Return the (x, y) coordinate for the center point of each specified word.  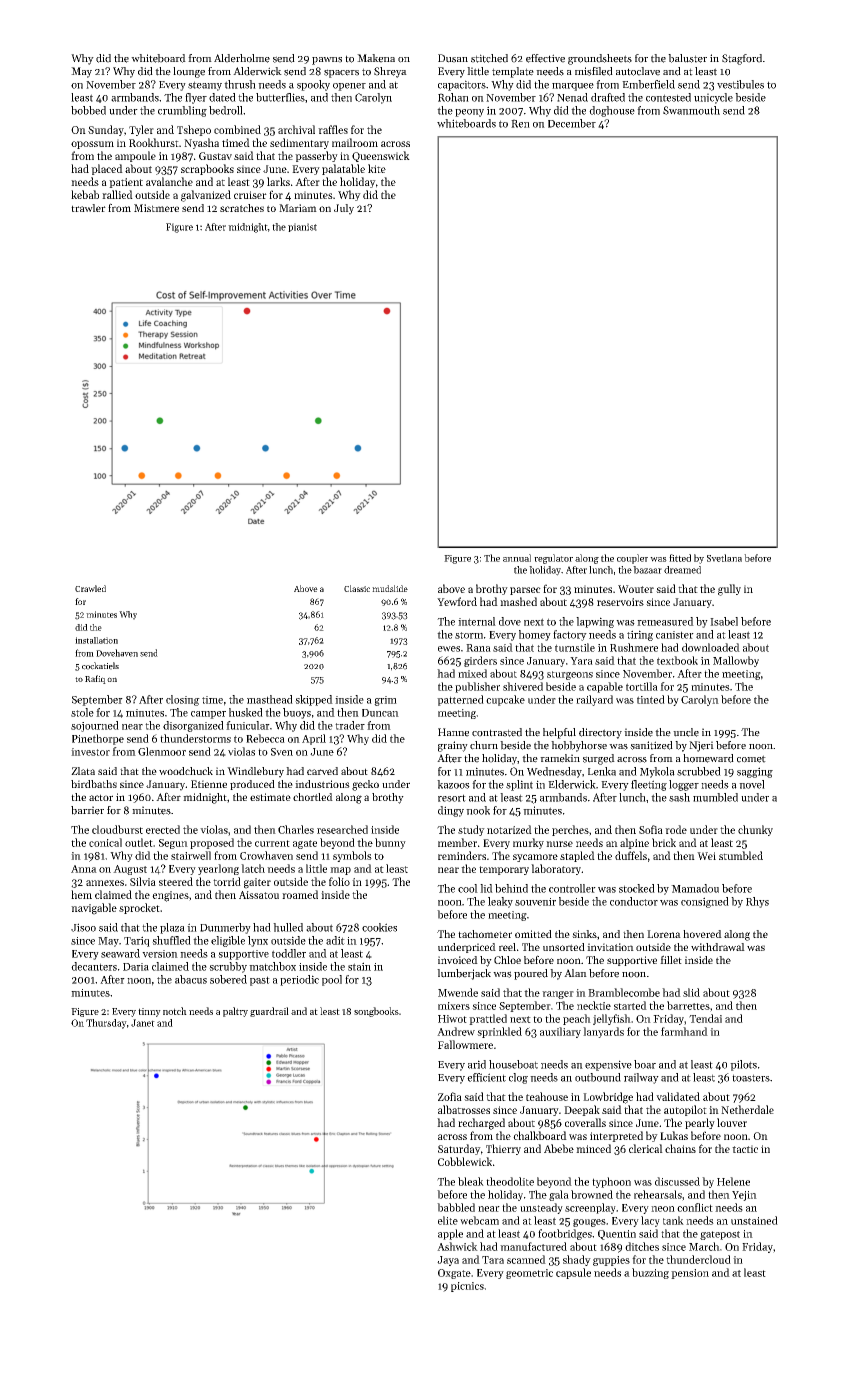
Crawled (90, 588)
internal (477, 621)
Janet (143, 1023)
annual (517, 558)
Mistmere (156, 208)
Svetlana (724, 558)
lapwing (595, 622)
